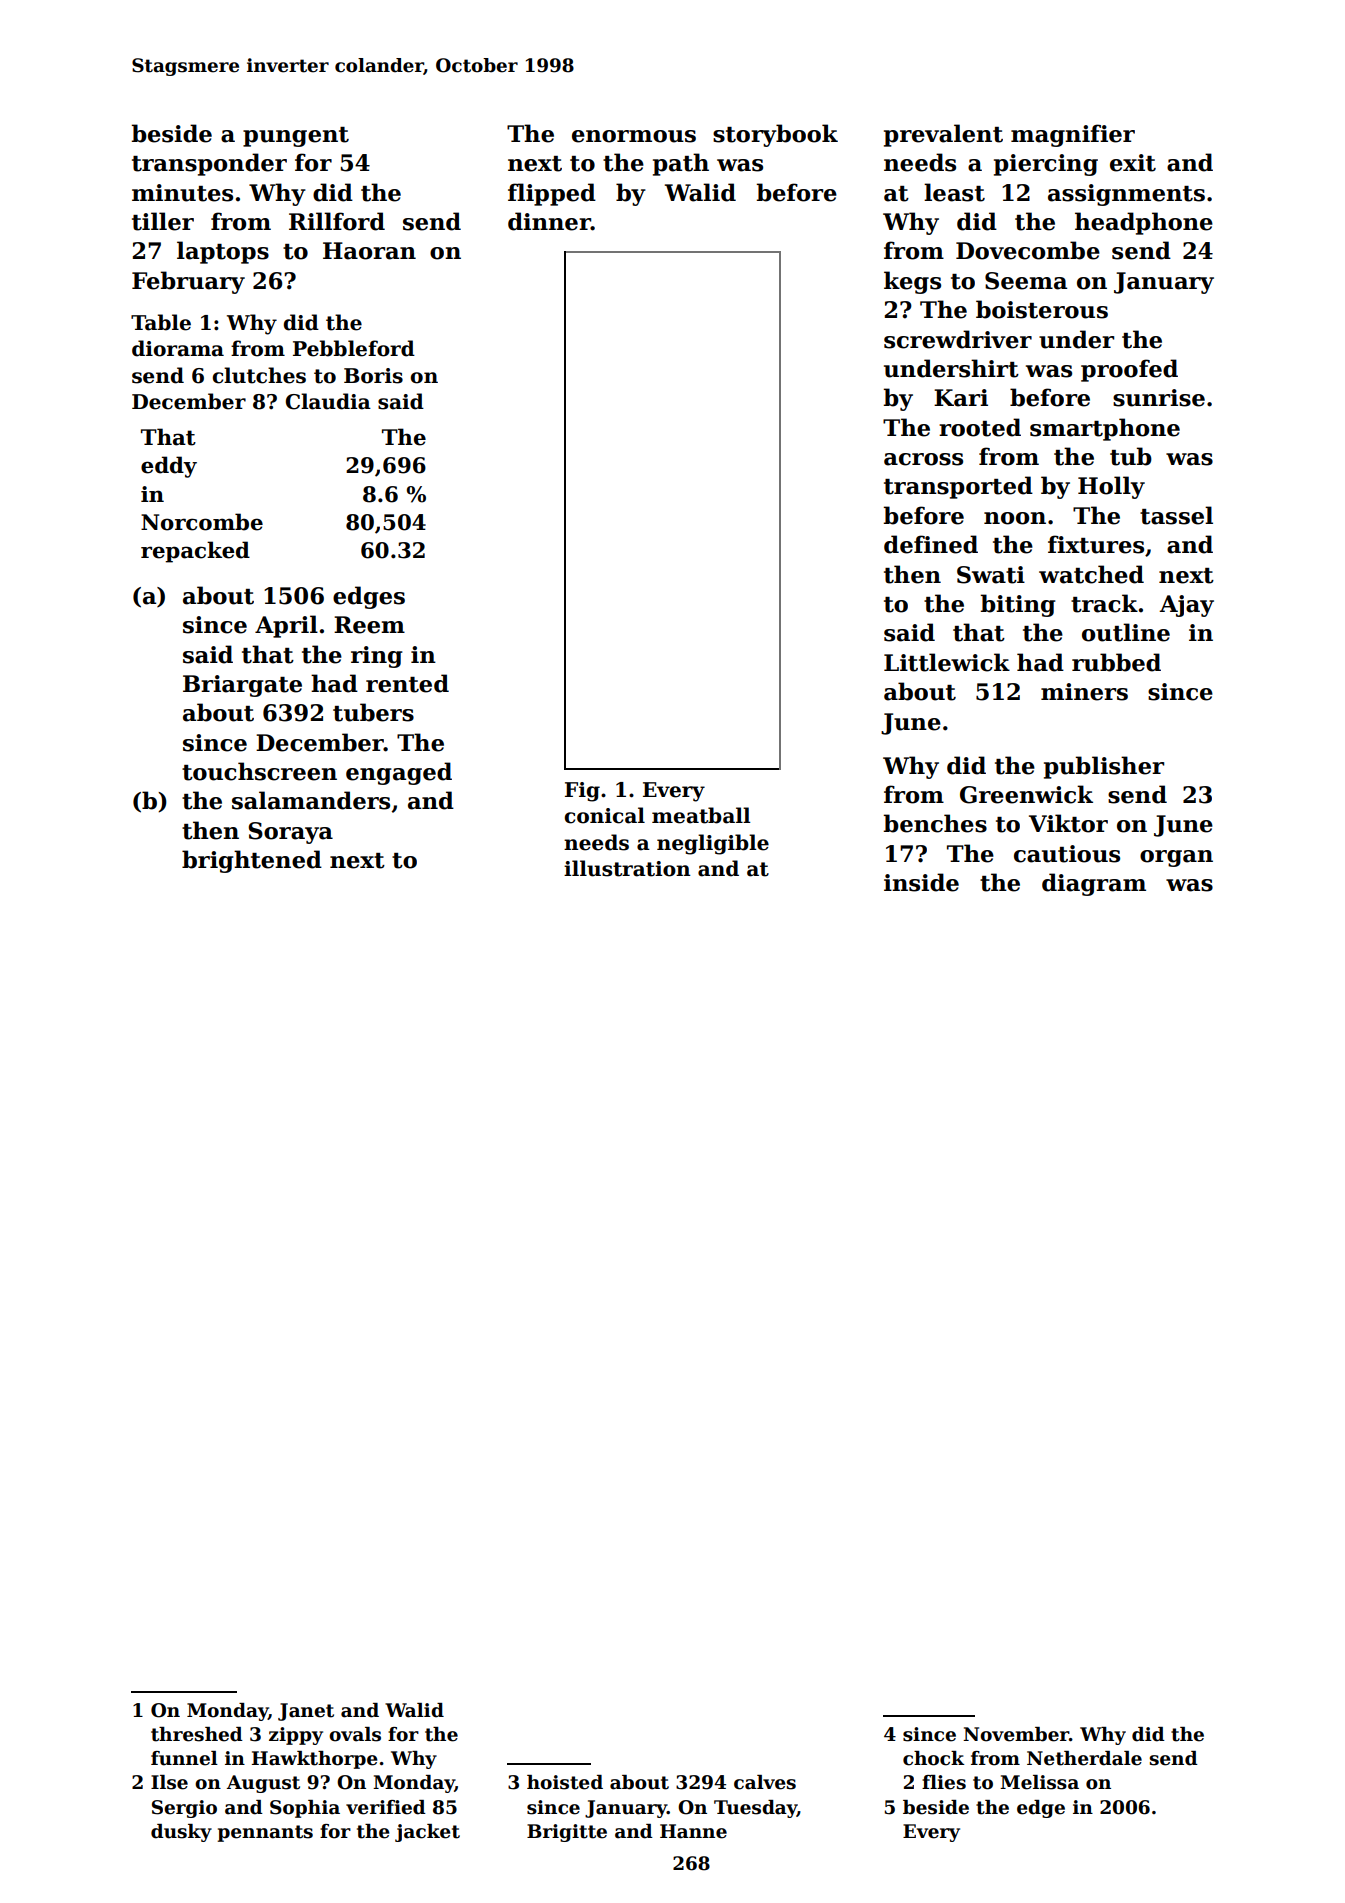  Describe the element at coordinates (369, 625) in the page. I see `Reem` at that location.
